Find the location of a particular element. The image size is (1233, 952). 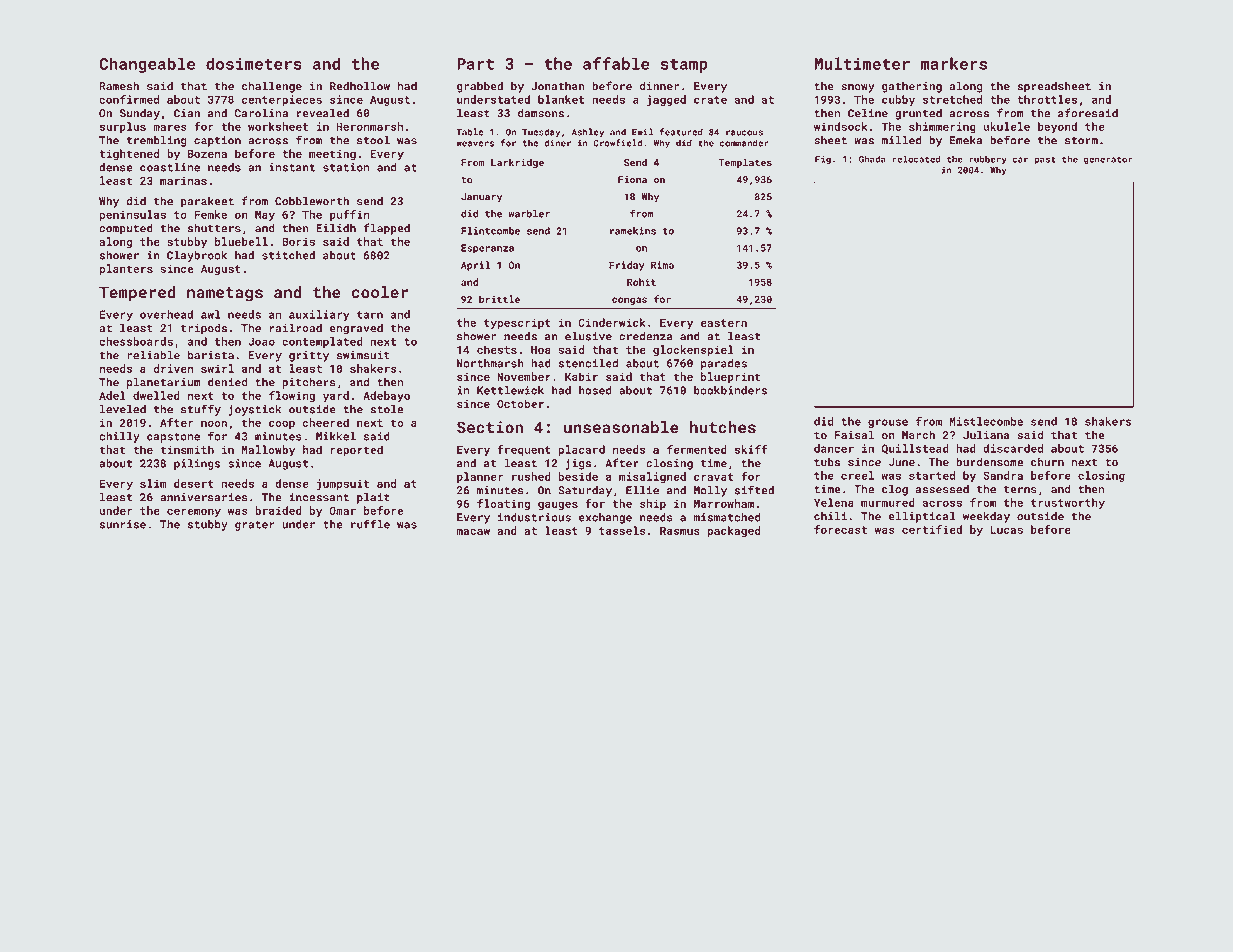

congas is located at coordinates (629, 301).
